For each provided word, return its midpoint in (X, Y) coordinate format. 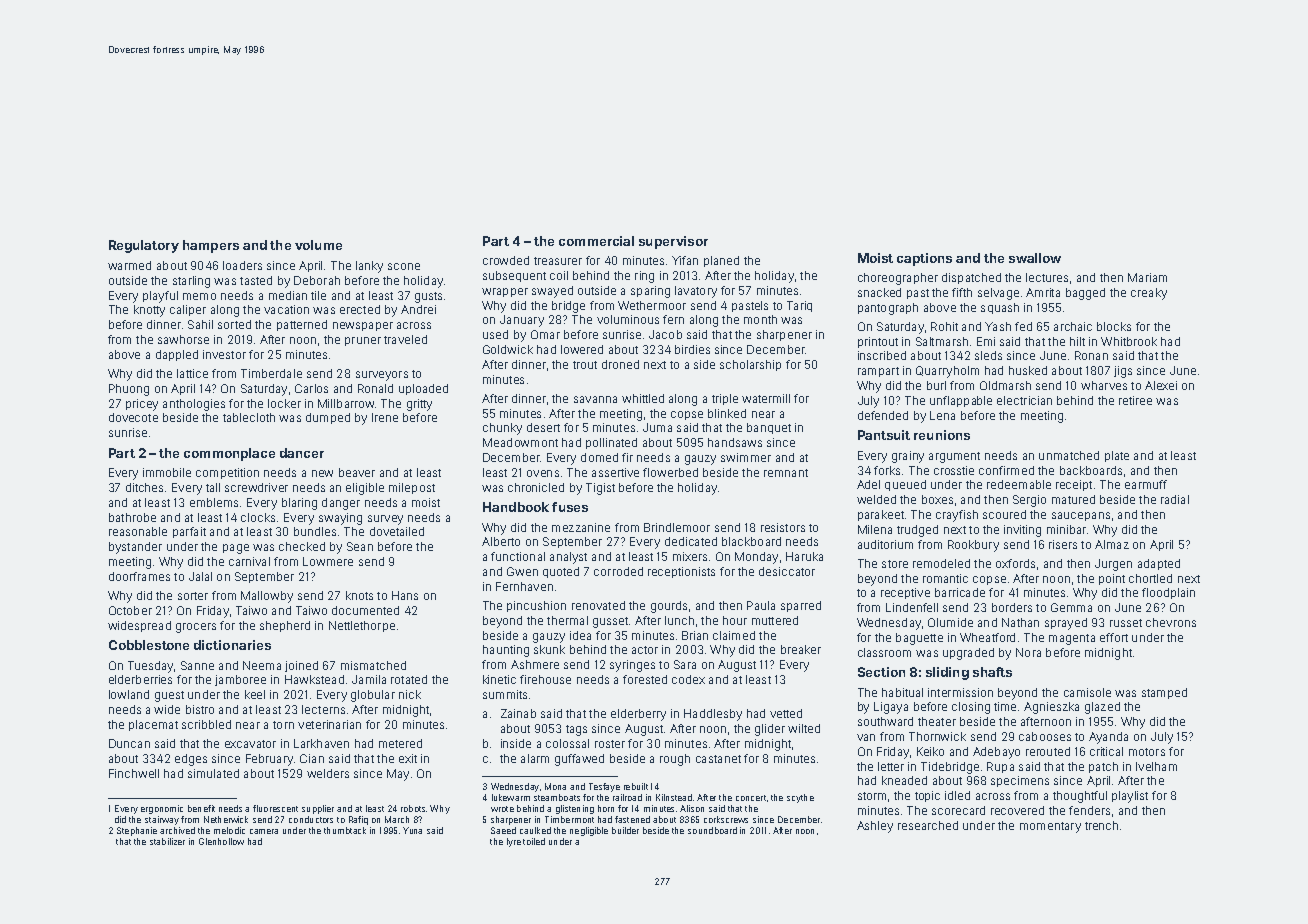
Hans (405, 595)
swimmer (746, 457)
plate (1117, 456)
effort (1114, 637)
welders (328, 773)
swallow (1035, 258)
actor (645, 650)
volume (318, 245)
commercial (596, 241)
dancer (302, 453)
